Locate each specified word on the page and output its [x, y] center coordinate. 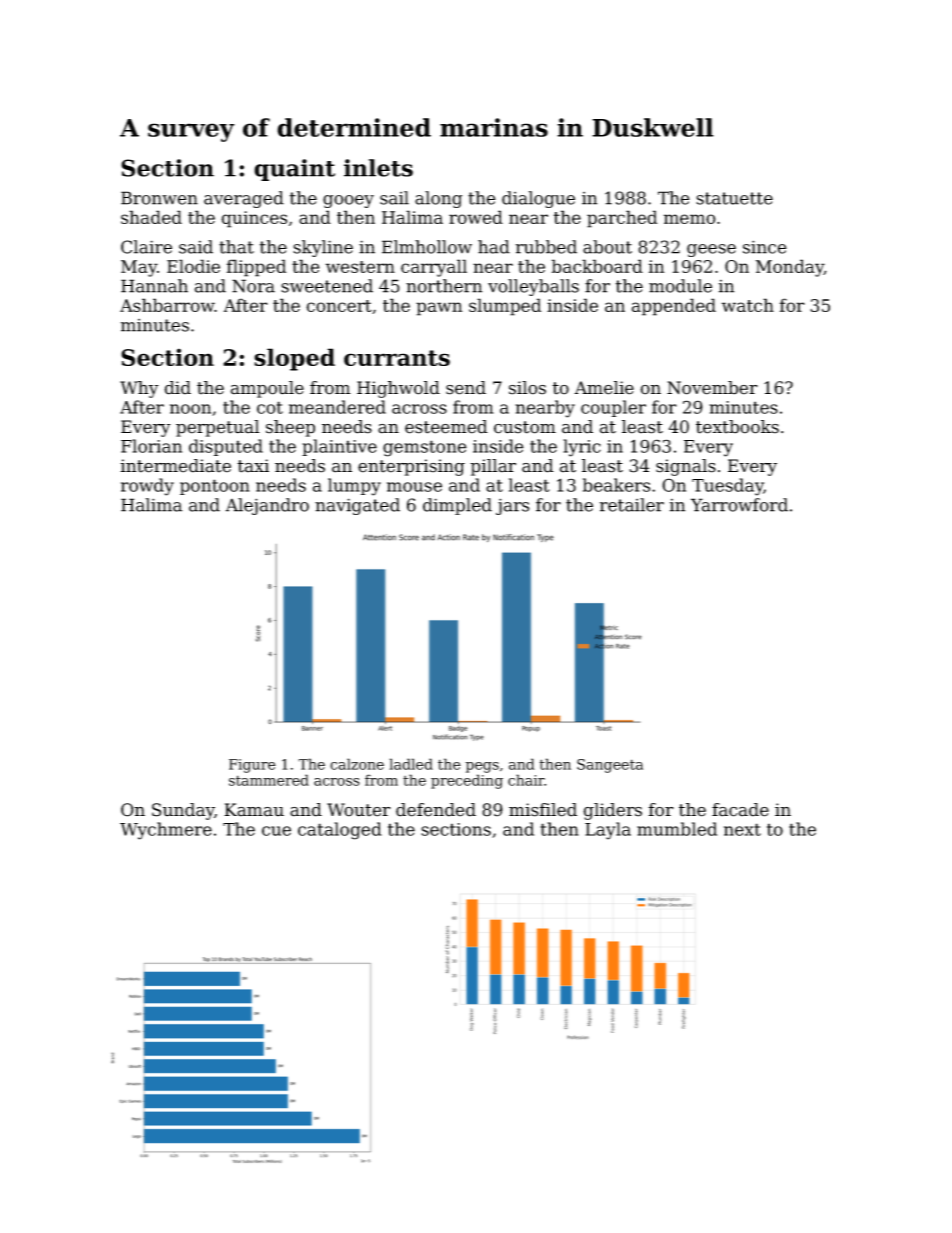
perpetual [218, 428]
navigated [357, 506]
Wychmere [166, 831]
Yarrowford [739, 505]
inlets [378, 168]
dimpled [457, 506]
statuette [734, 198]
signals [686, 467]
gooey [348, 201]
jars [512, 506]
